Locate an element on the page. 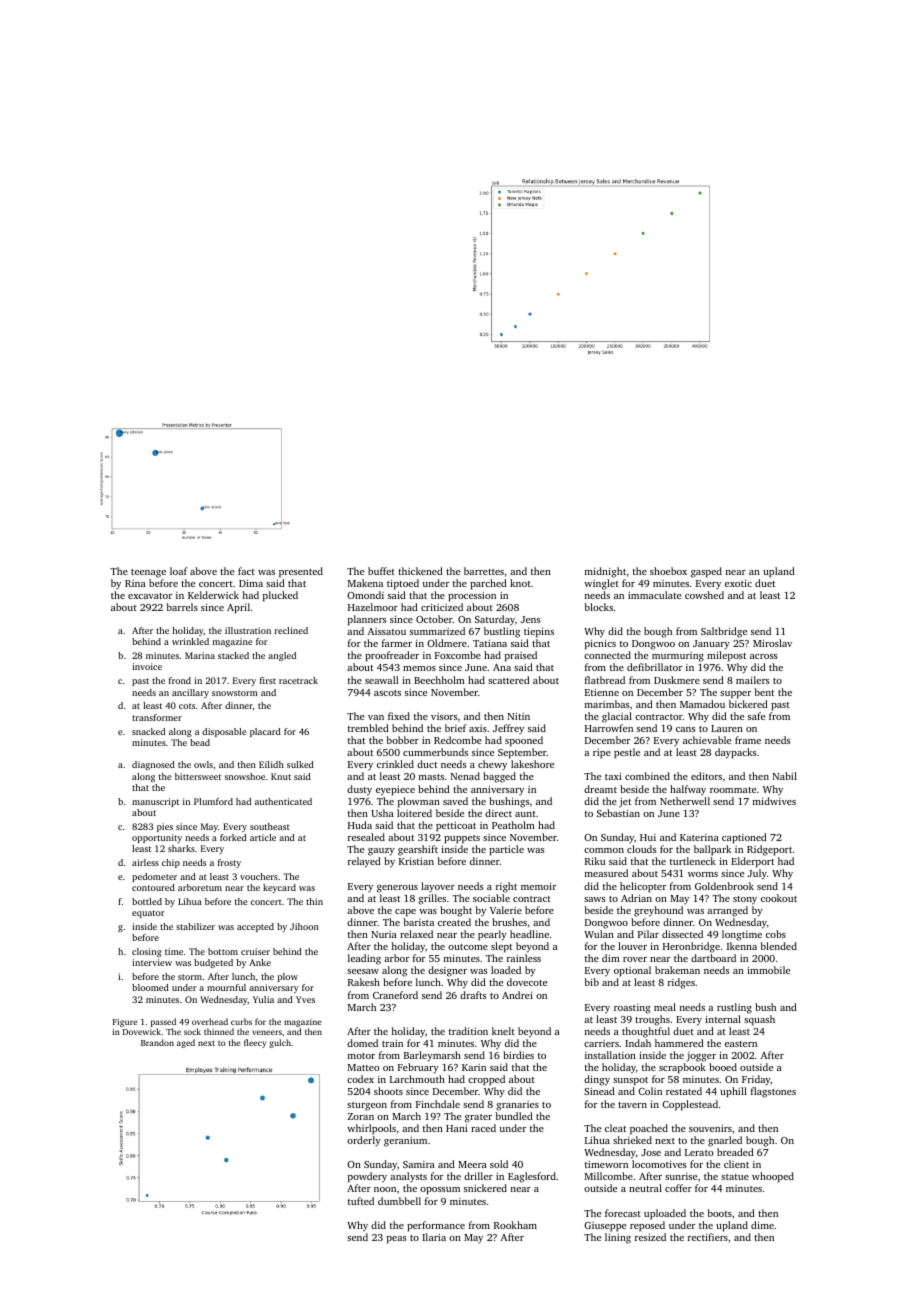  loaf is located at coordinates (179, 571).
